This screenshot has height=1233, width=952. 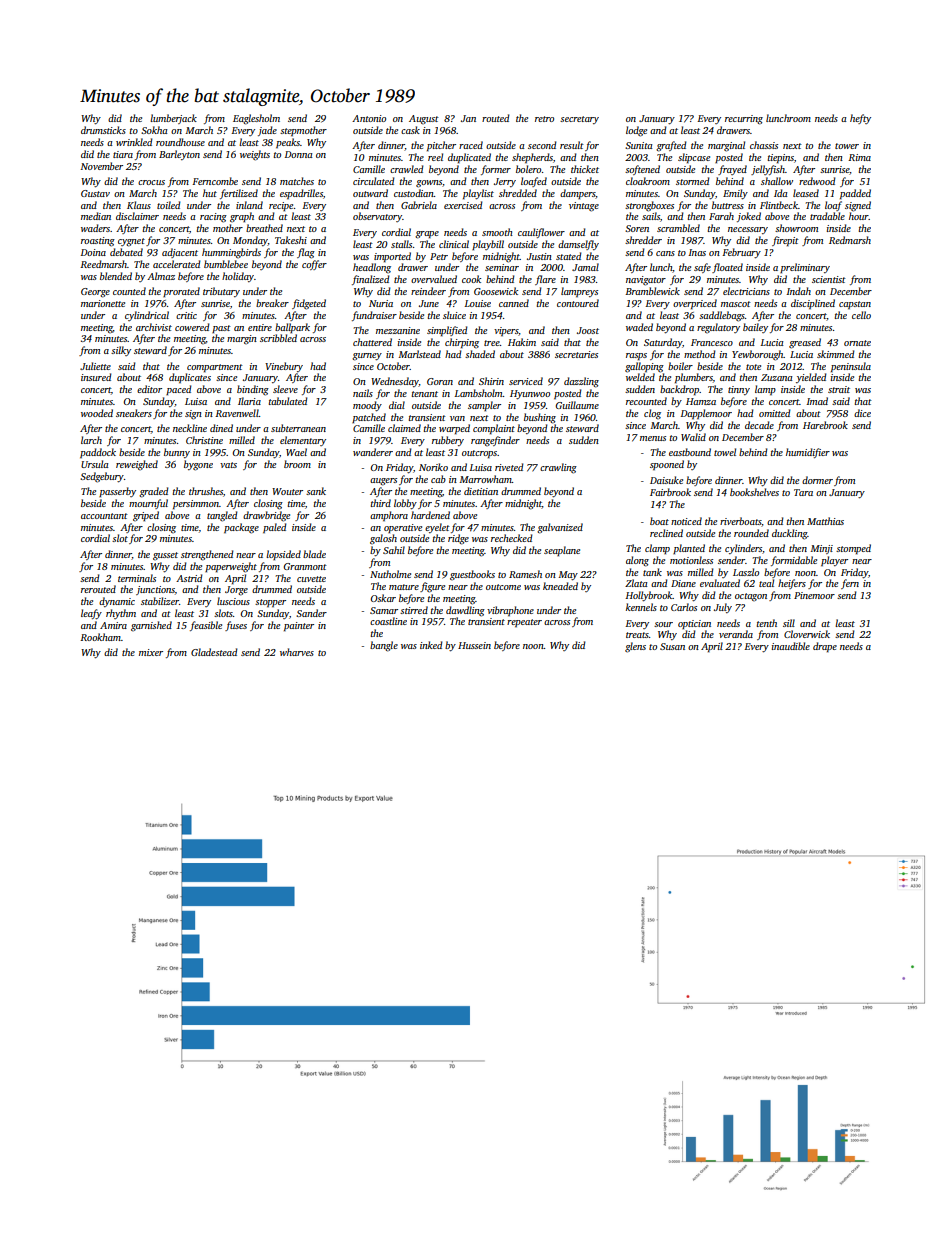 I want to click on dazzling, so click(x=581, y=382).
